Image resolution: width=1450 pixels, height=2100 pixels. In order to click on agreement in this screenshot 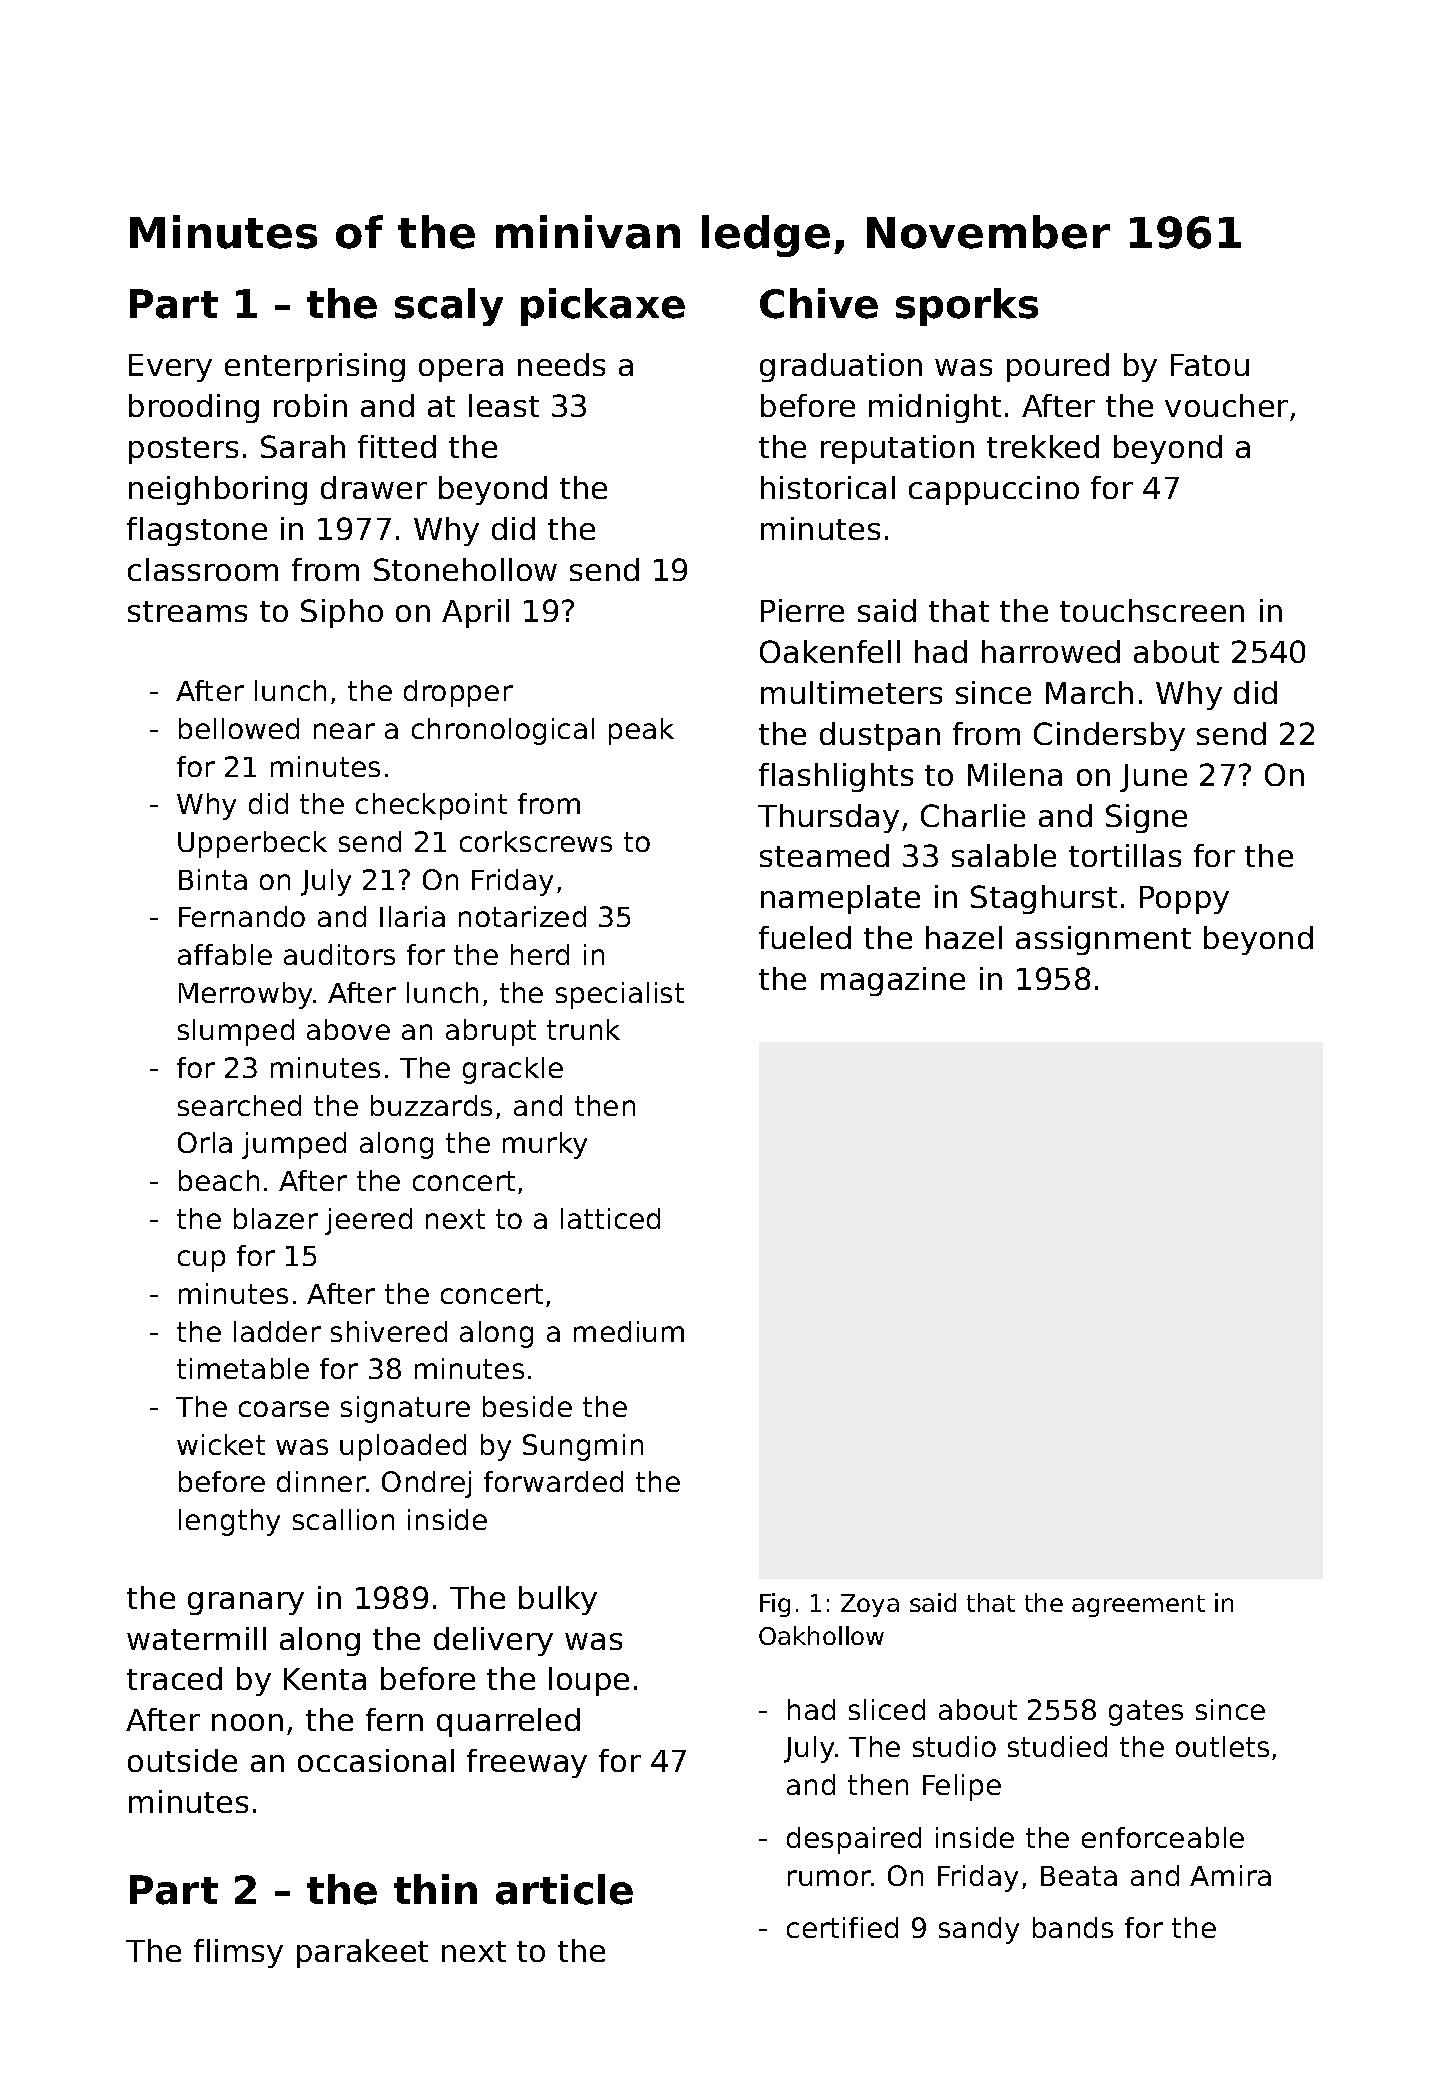, I will do `click(1138, 1606)`.
